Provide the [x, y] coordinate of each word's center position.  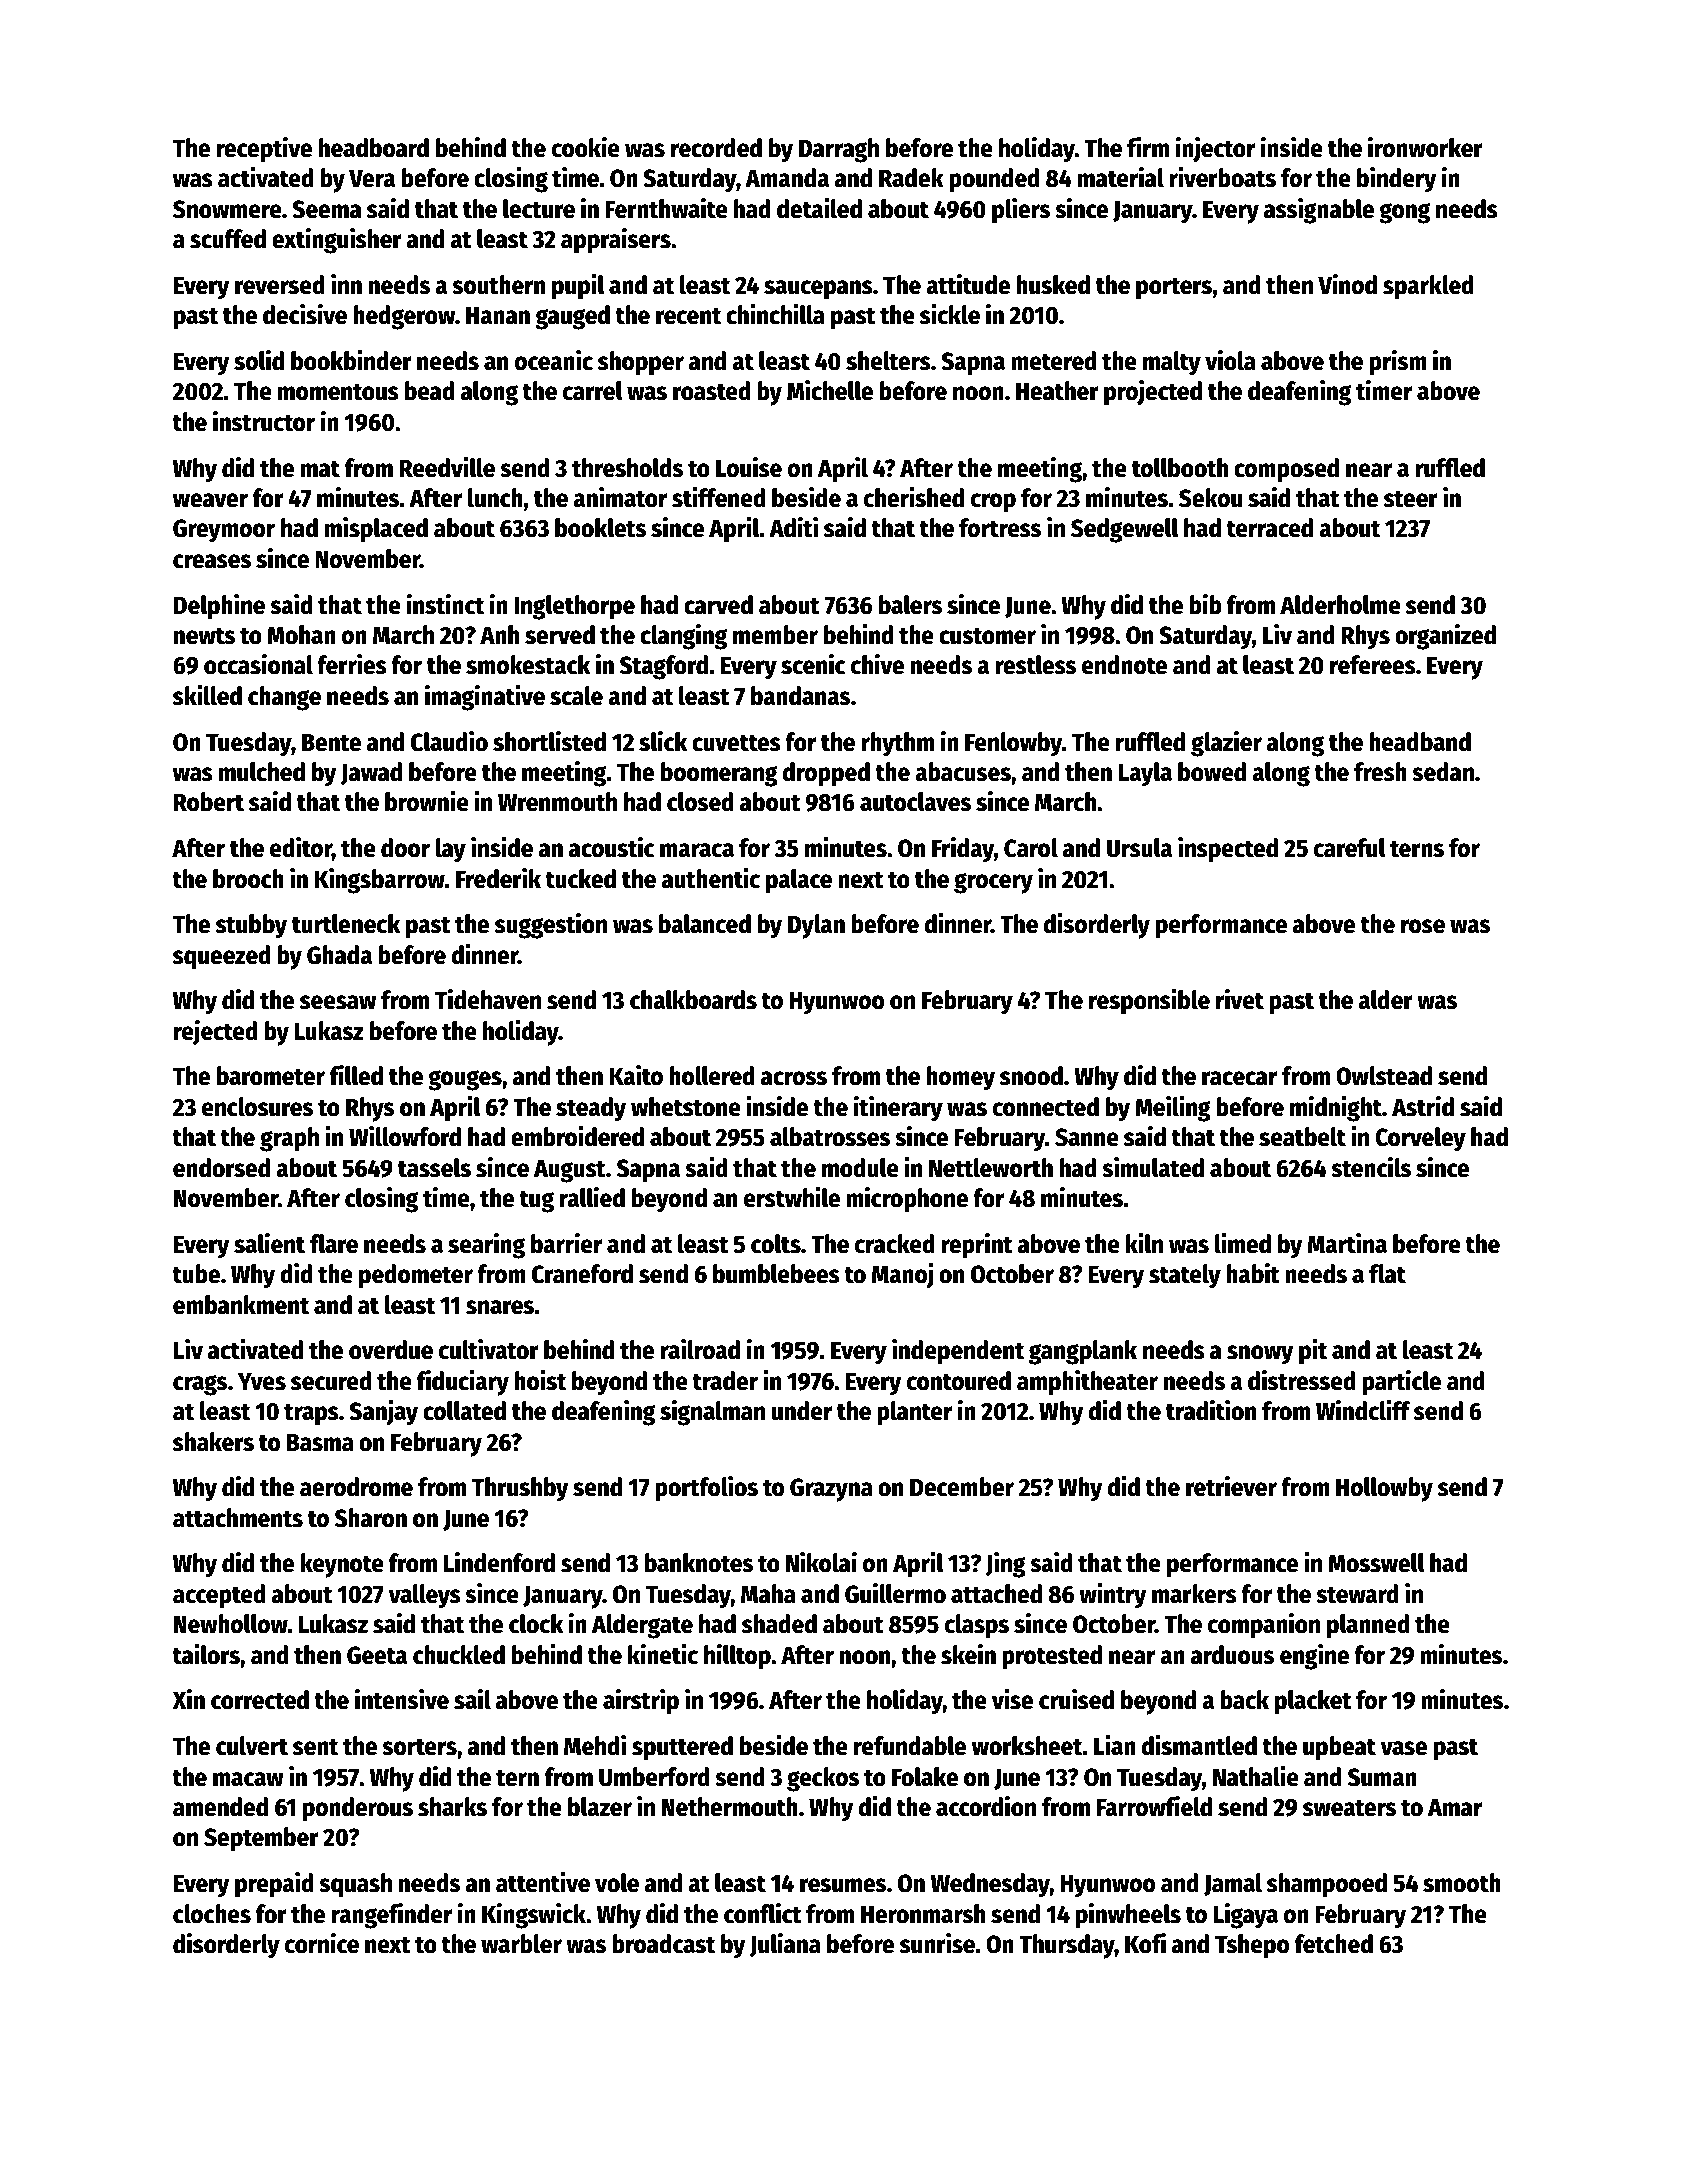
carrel [593, 391]
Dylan [816, 926]
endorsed [221, 1168]
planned [1368, 1626]
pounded [994, 180]
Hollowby [1384, 1489]
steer [1411, 499]
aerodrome [356, 1487]
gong [1404, 213]
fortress [1000, 528]
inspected [1228, 850]
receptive [264, 150]
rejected [216, 1033]
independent [958, 1352]
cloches [212, 1914]
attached [996, 1594]
